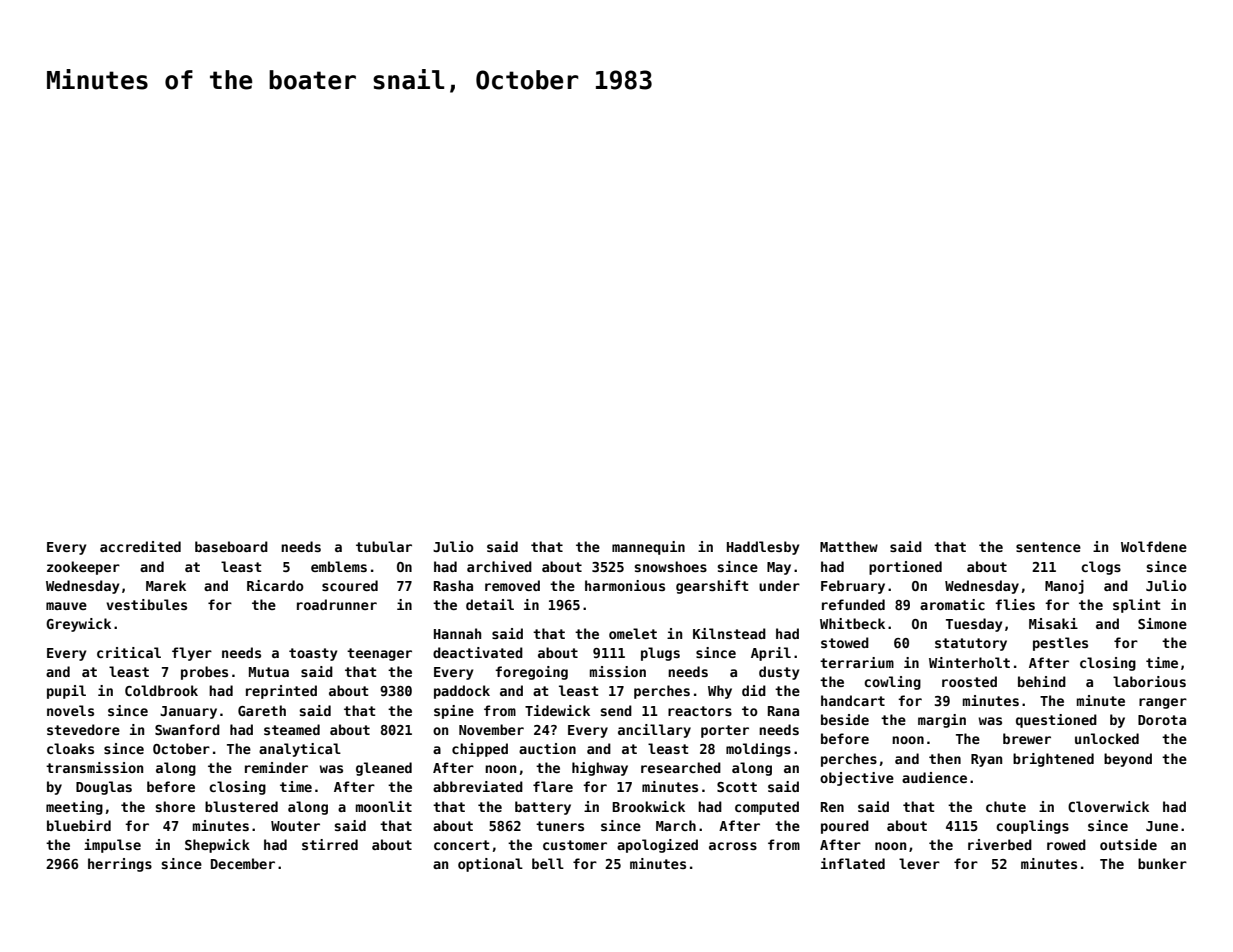 This screenshot has width=1233, height=952. I want to click on stevedore, so click(83, 729).
